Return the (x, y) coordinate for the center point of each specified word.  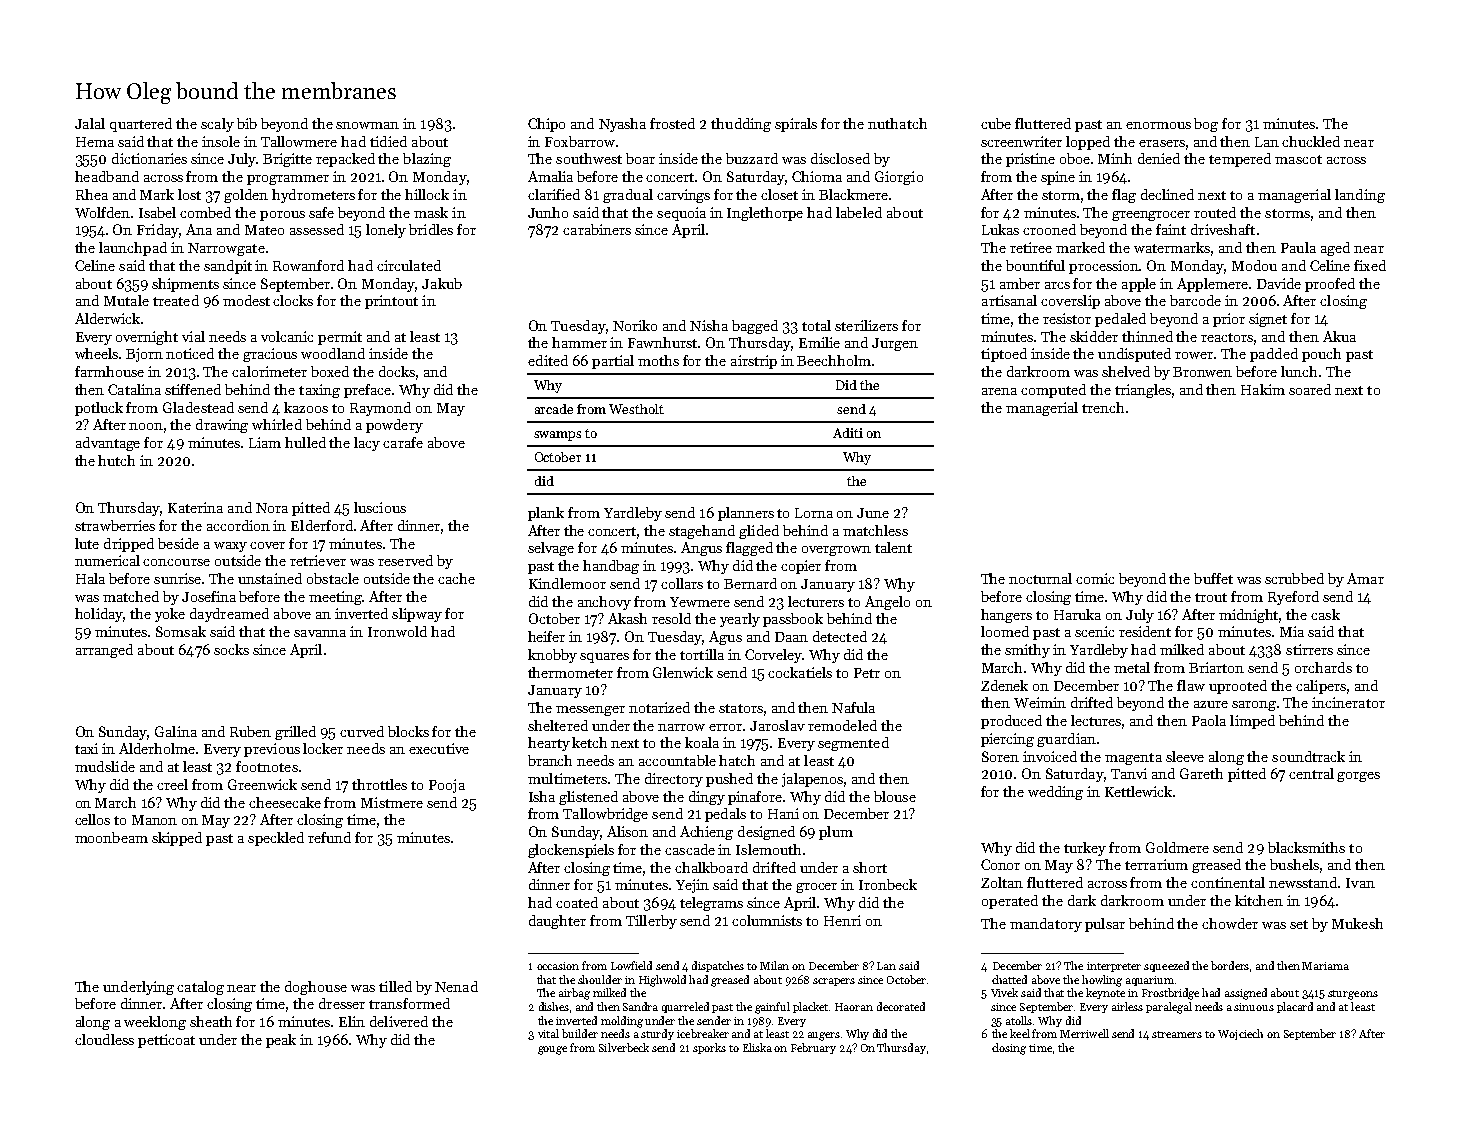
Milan (774, 965)
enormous (1158, 125)
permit (340, 338)
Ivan (1360, 883)
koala (702, 742)
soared (1310, 389)
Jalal (90, 123)
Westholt (636, 409)
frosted (672, 123)
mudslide (105, 766)
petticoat (166, 1041)
